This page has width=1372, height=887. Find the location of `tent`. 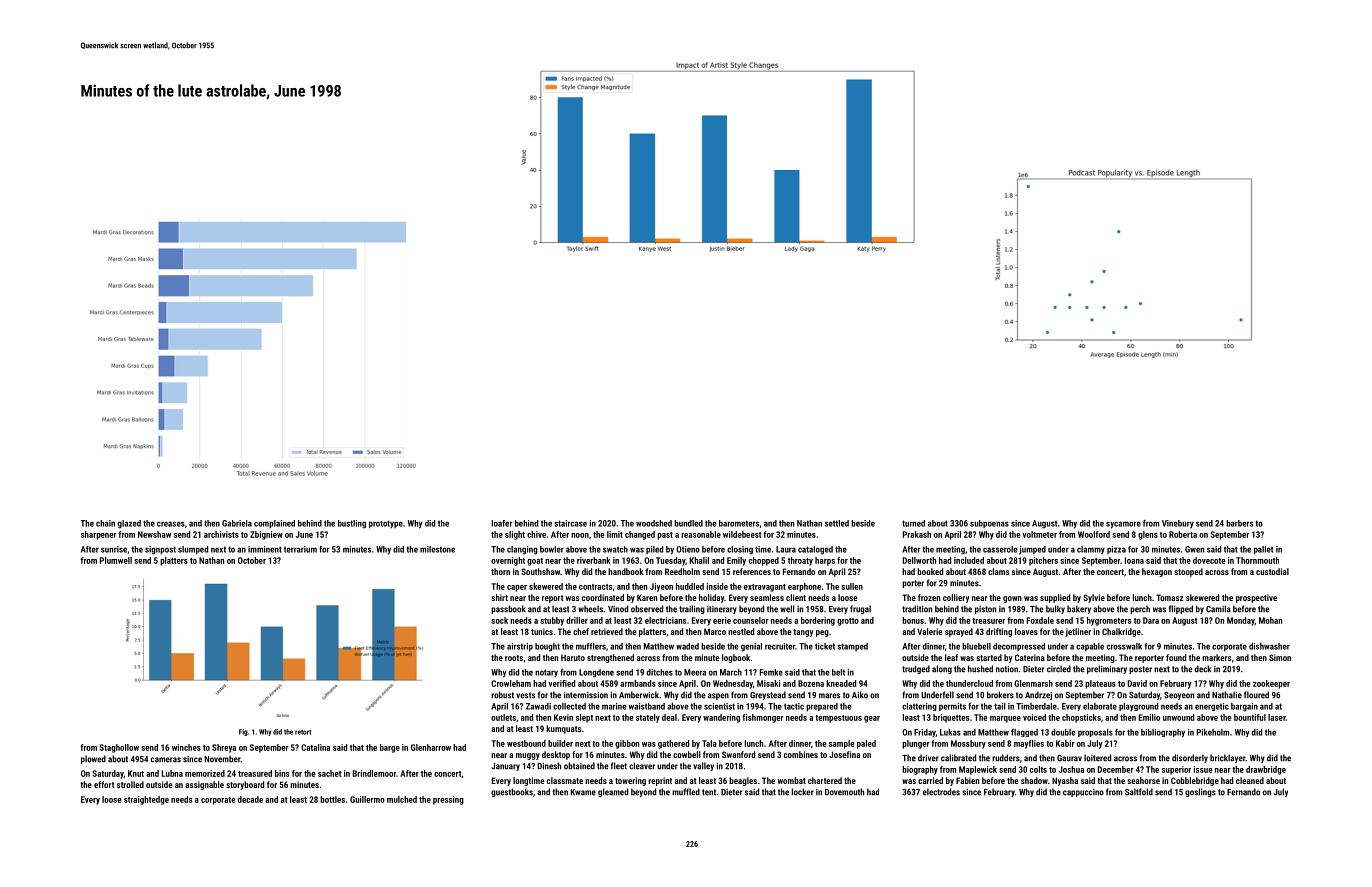

tent is located at coordinates (709, 792).
